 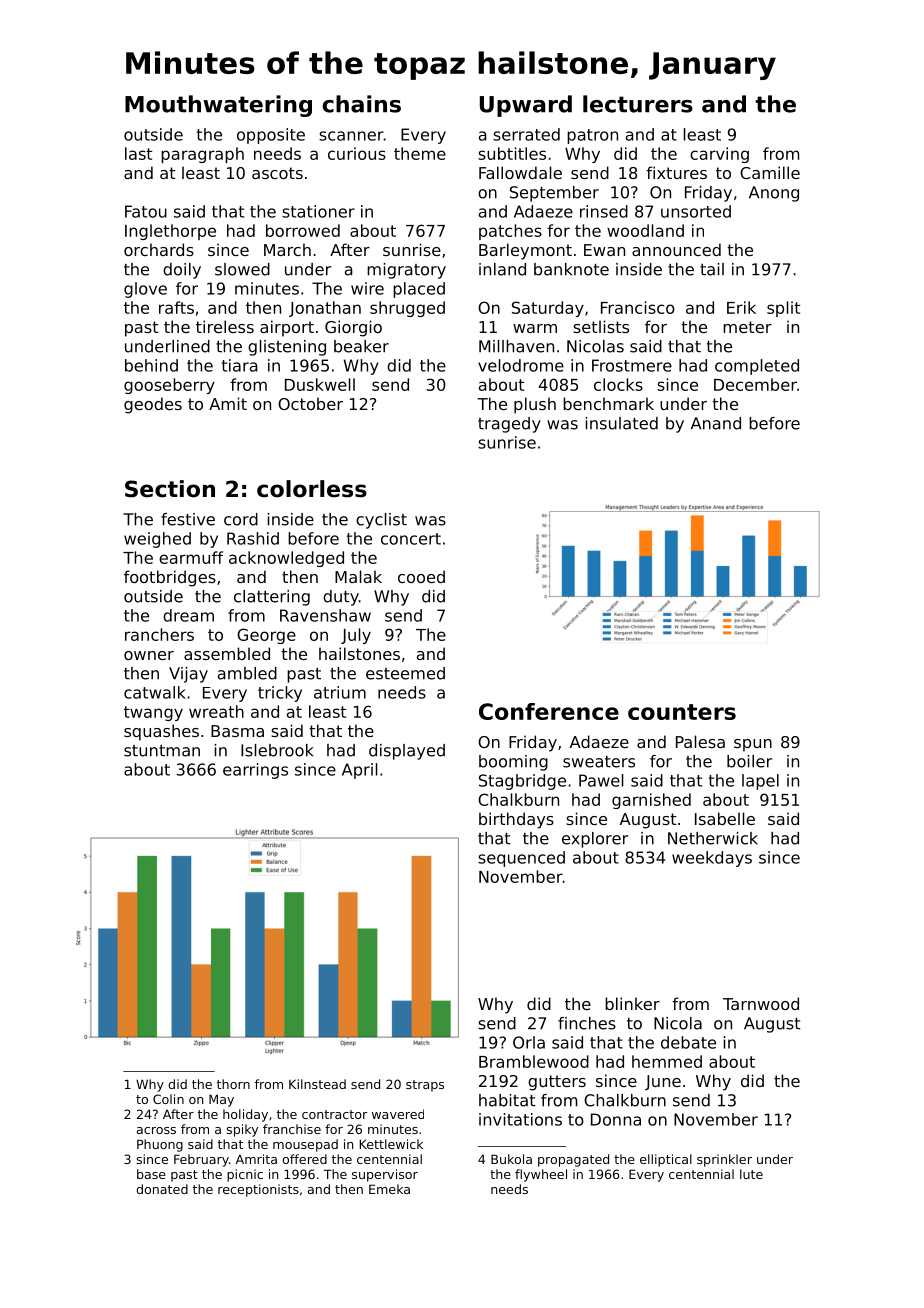 What do you see at coordinates (741, 307) in the document?
I see `Erik` at bounding box center [741, 307].
